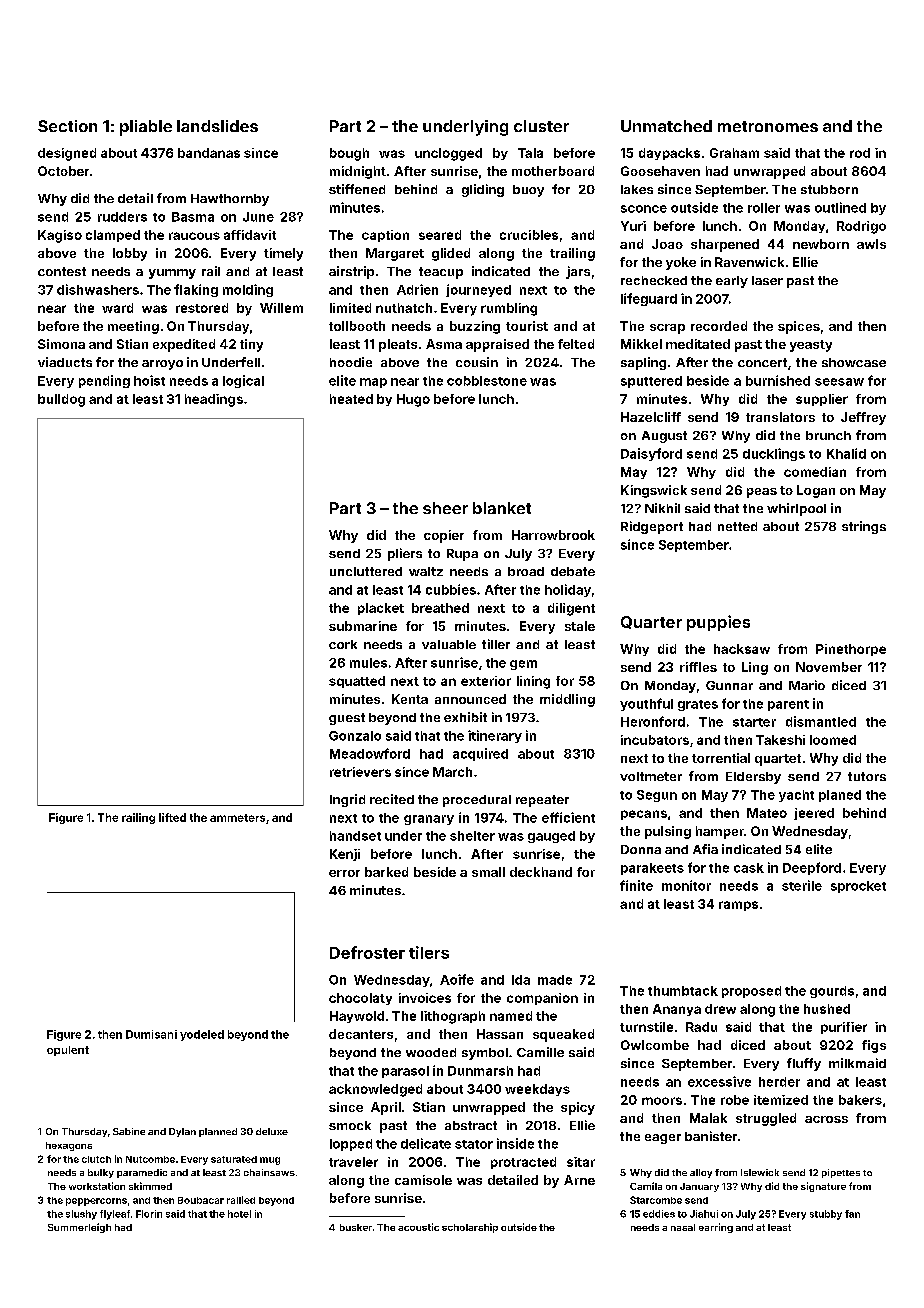 Image resolution: width=924 pixels, height=1308 pixels. Describe the element at coordinates (343, 644) in the screenshot. I see `cork` at that location.
